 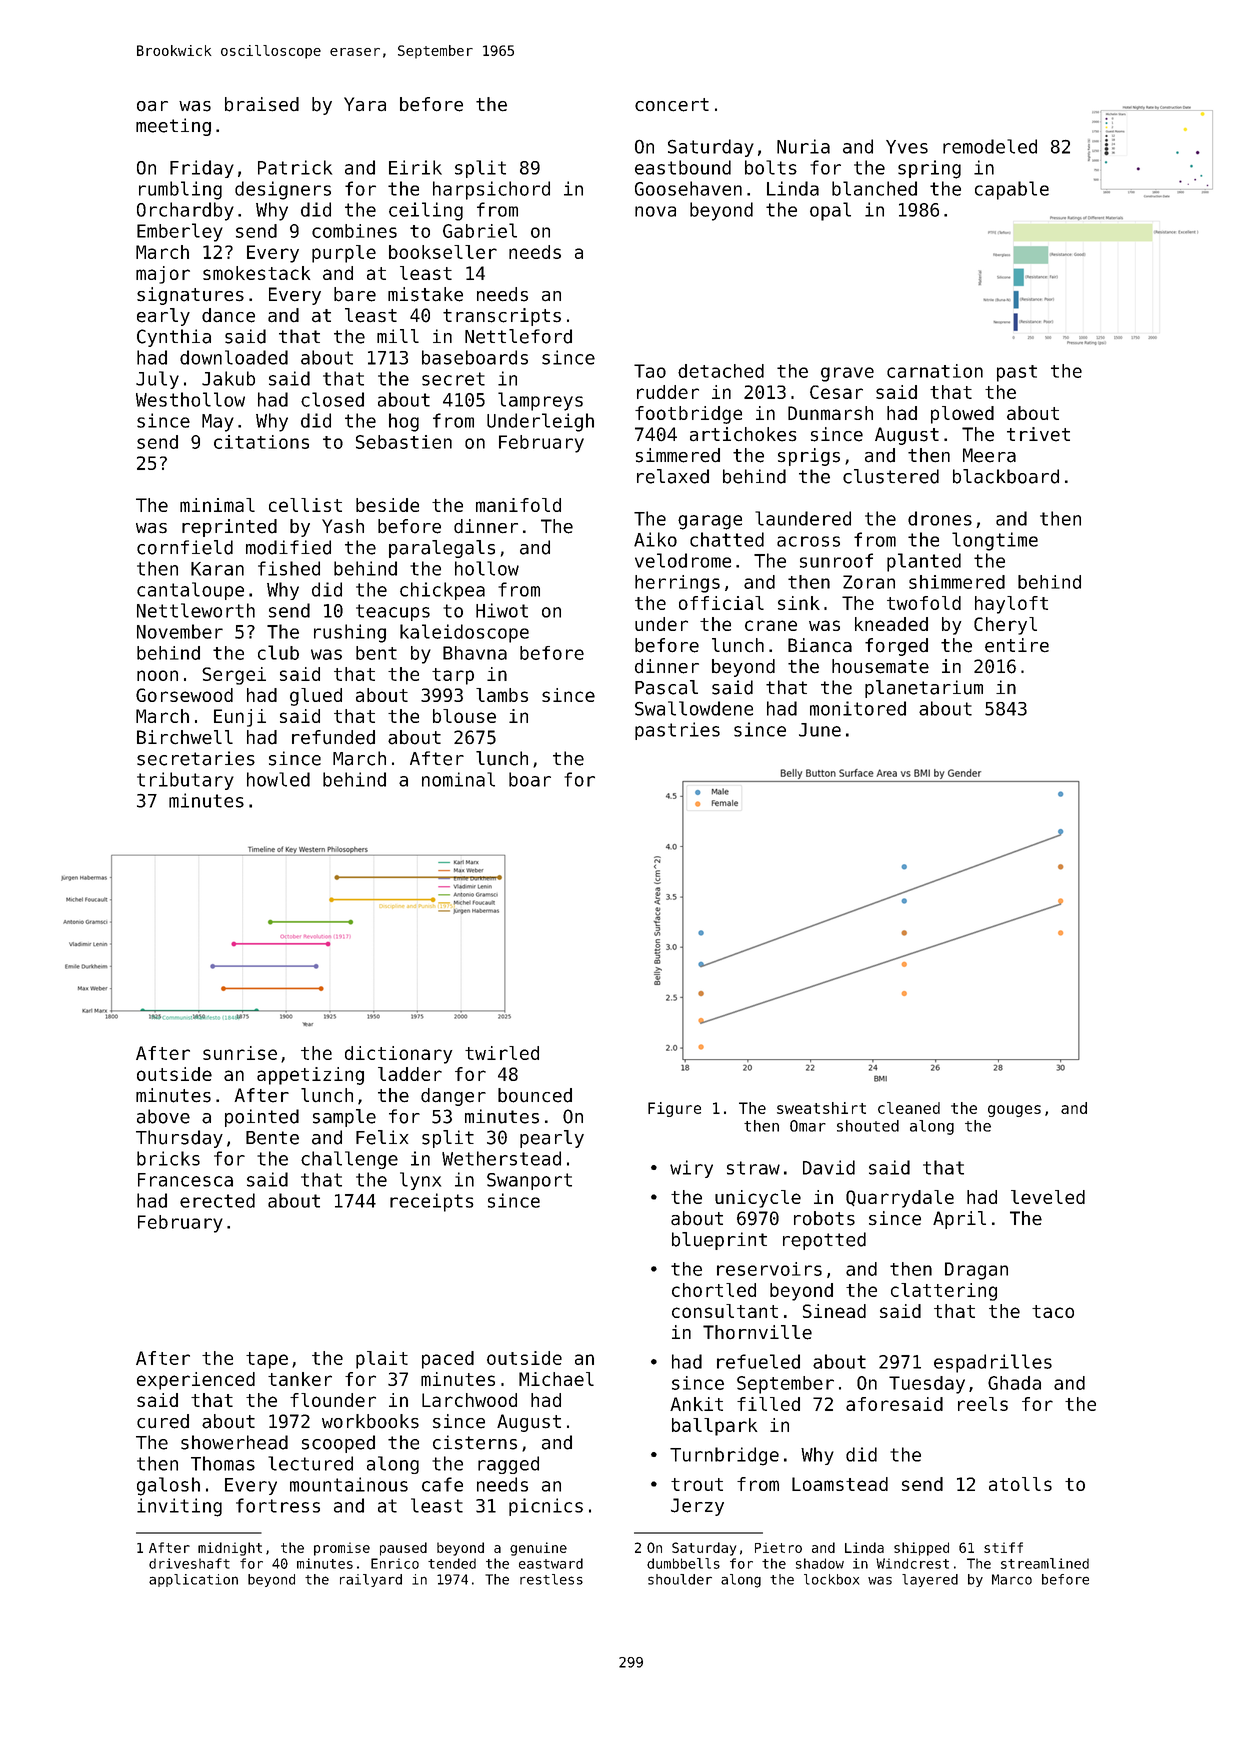 I want to click on concert, so click(x=672, y=105).
